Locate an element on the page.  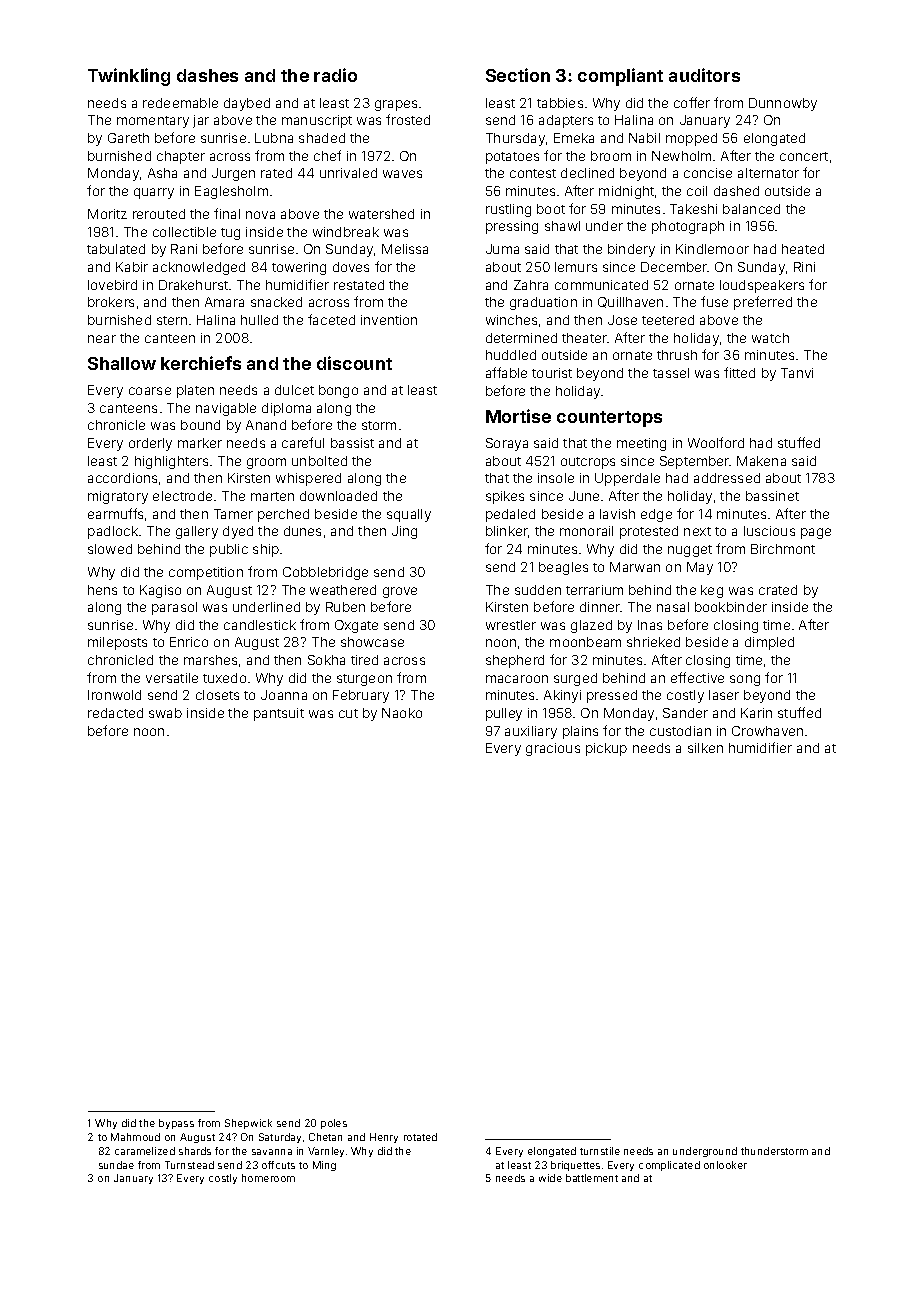
poles is located at coordinates (334, 1124).
